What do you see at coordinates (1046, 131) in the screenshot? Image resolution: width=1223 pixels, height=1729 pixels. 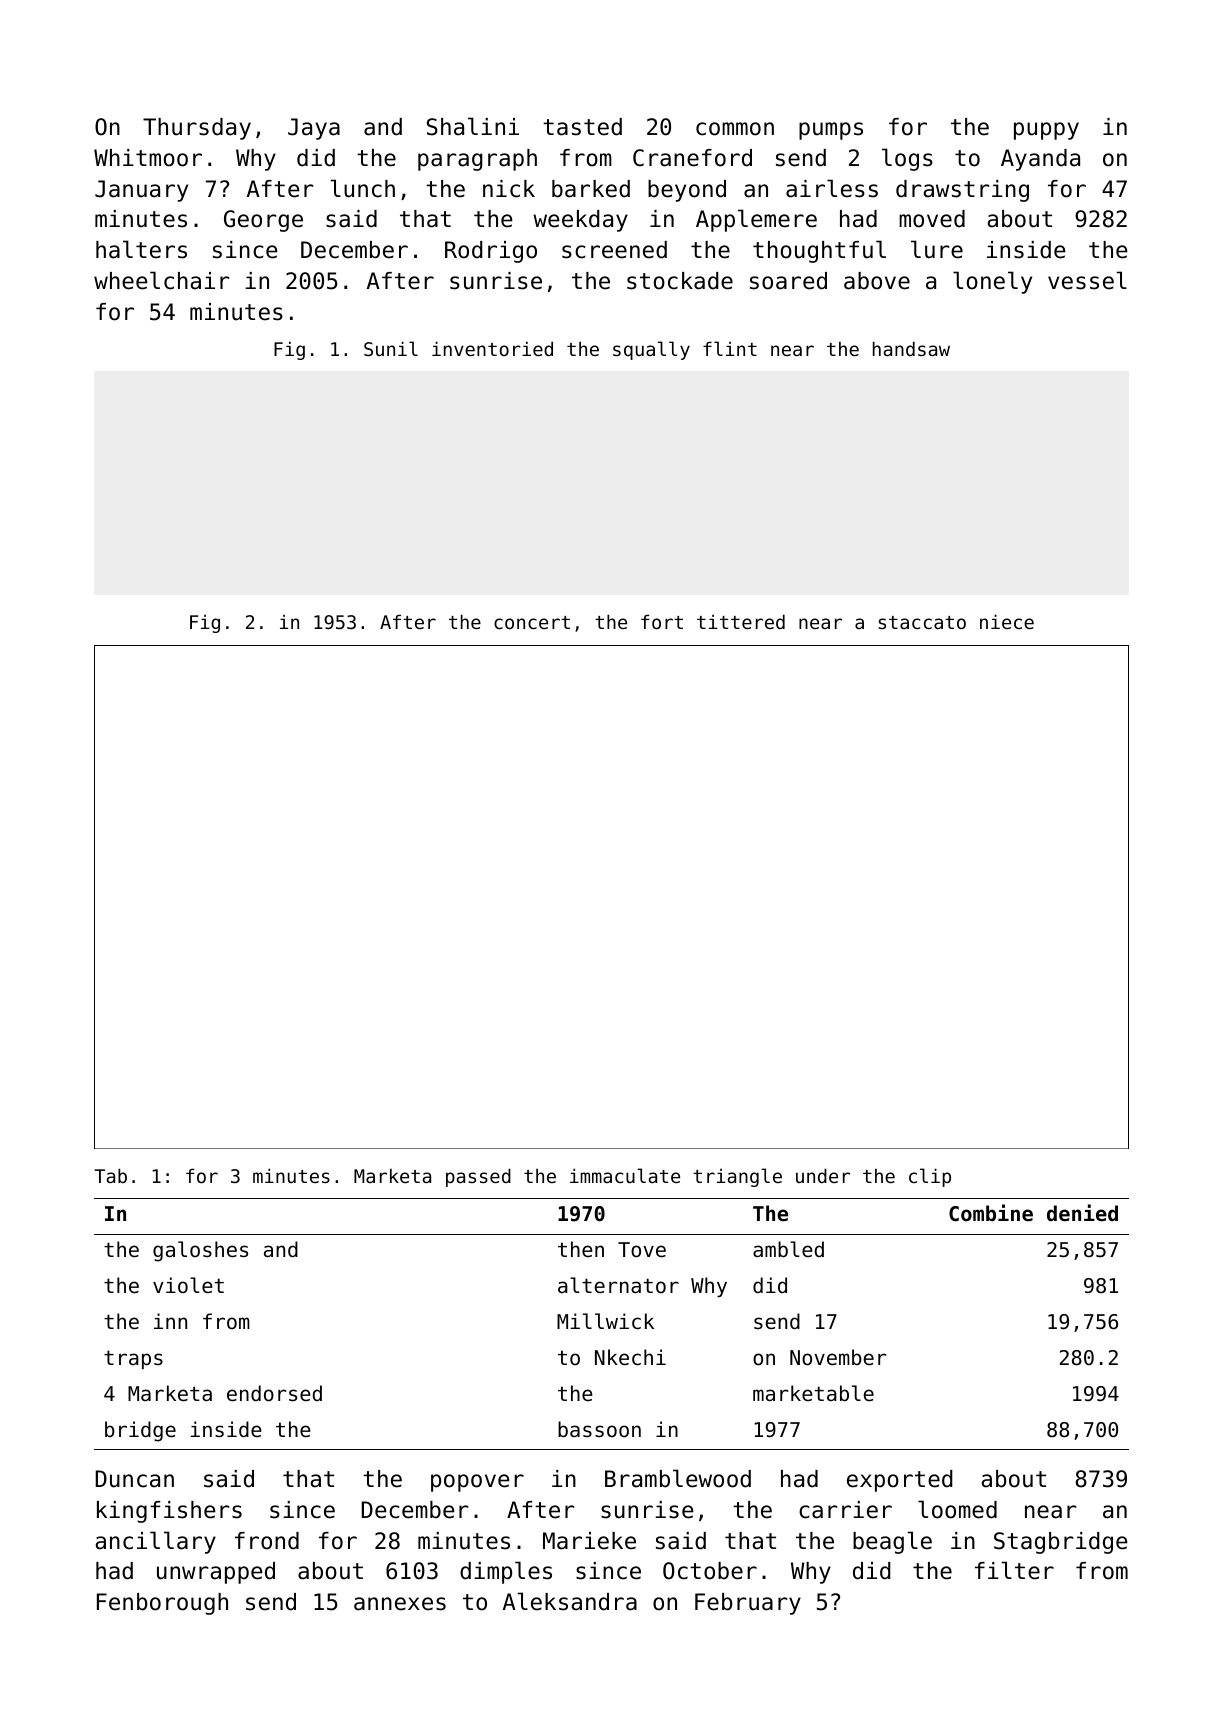 I see `puppy` at bounding box center [1046, 131].
